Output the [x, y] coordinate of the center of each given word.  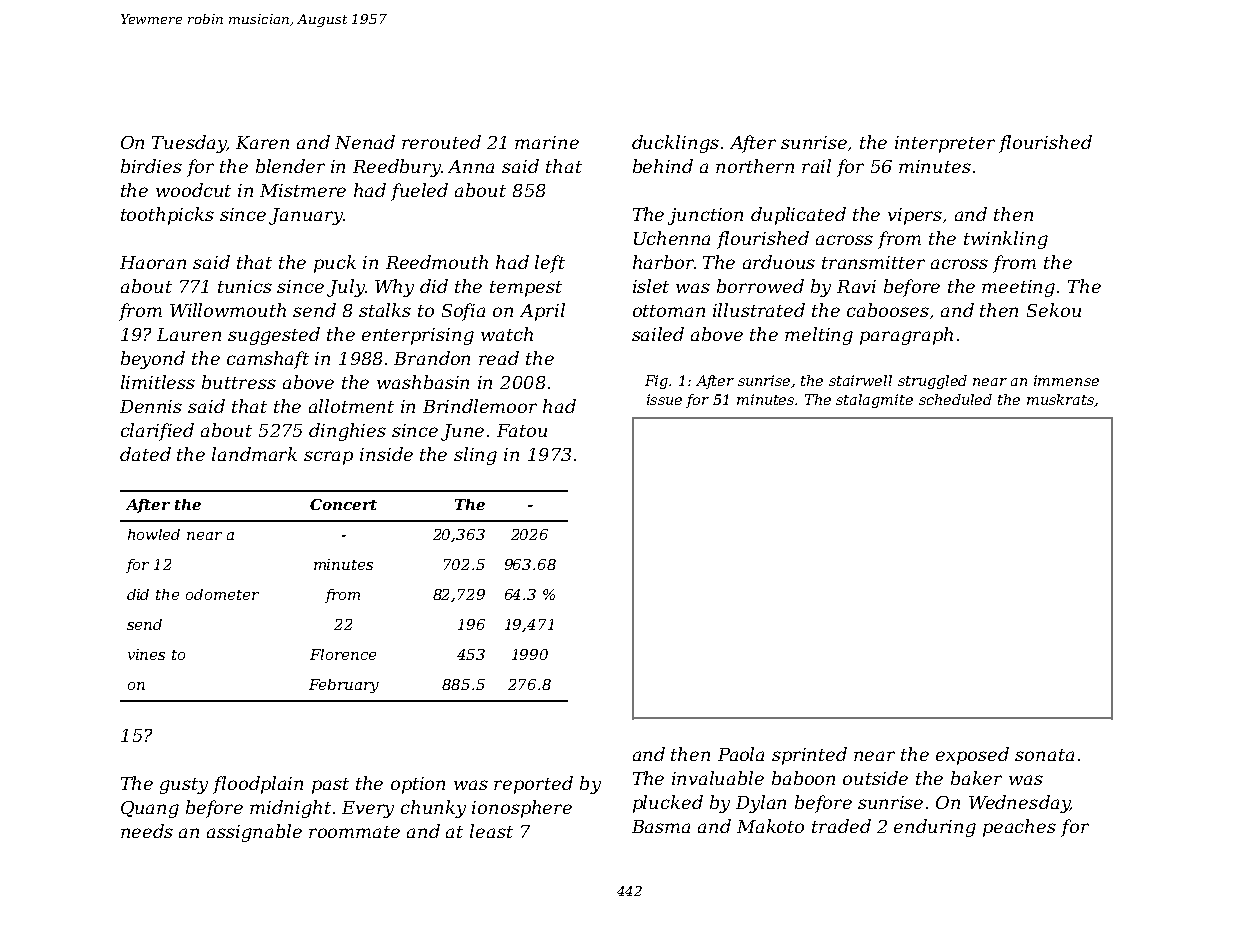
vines [146, 654]
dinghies [347, 432]
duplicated [798, 216]
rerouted [441, 142]
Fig [656, 382]
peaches [1019, 828]
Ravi [856, 286]
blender [290, 166]
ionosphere [522, 809]
